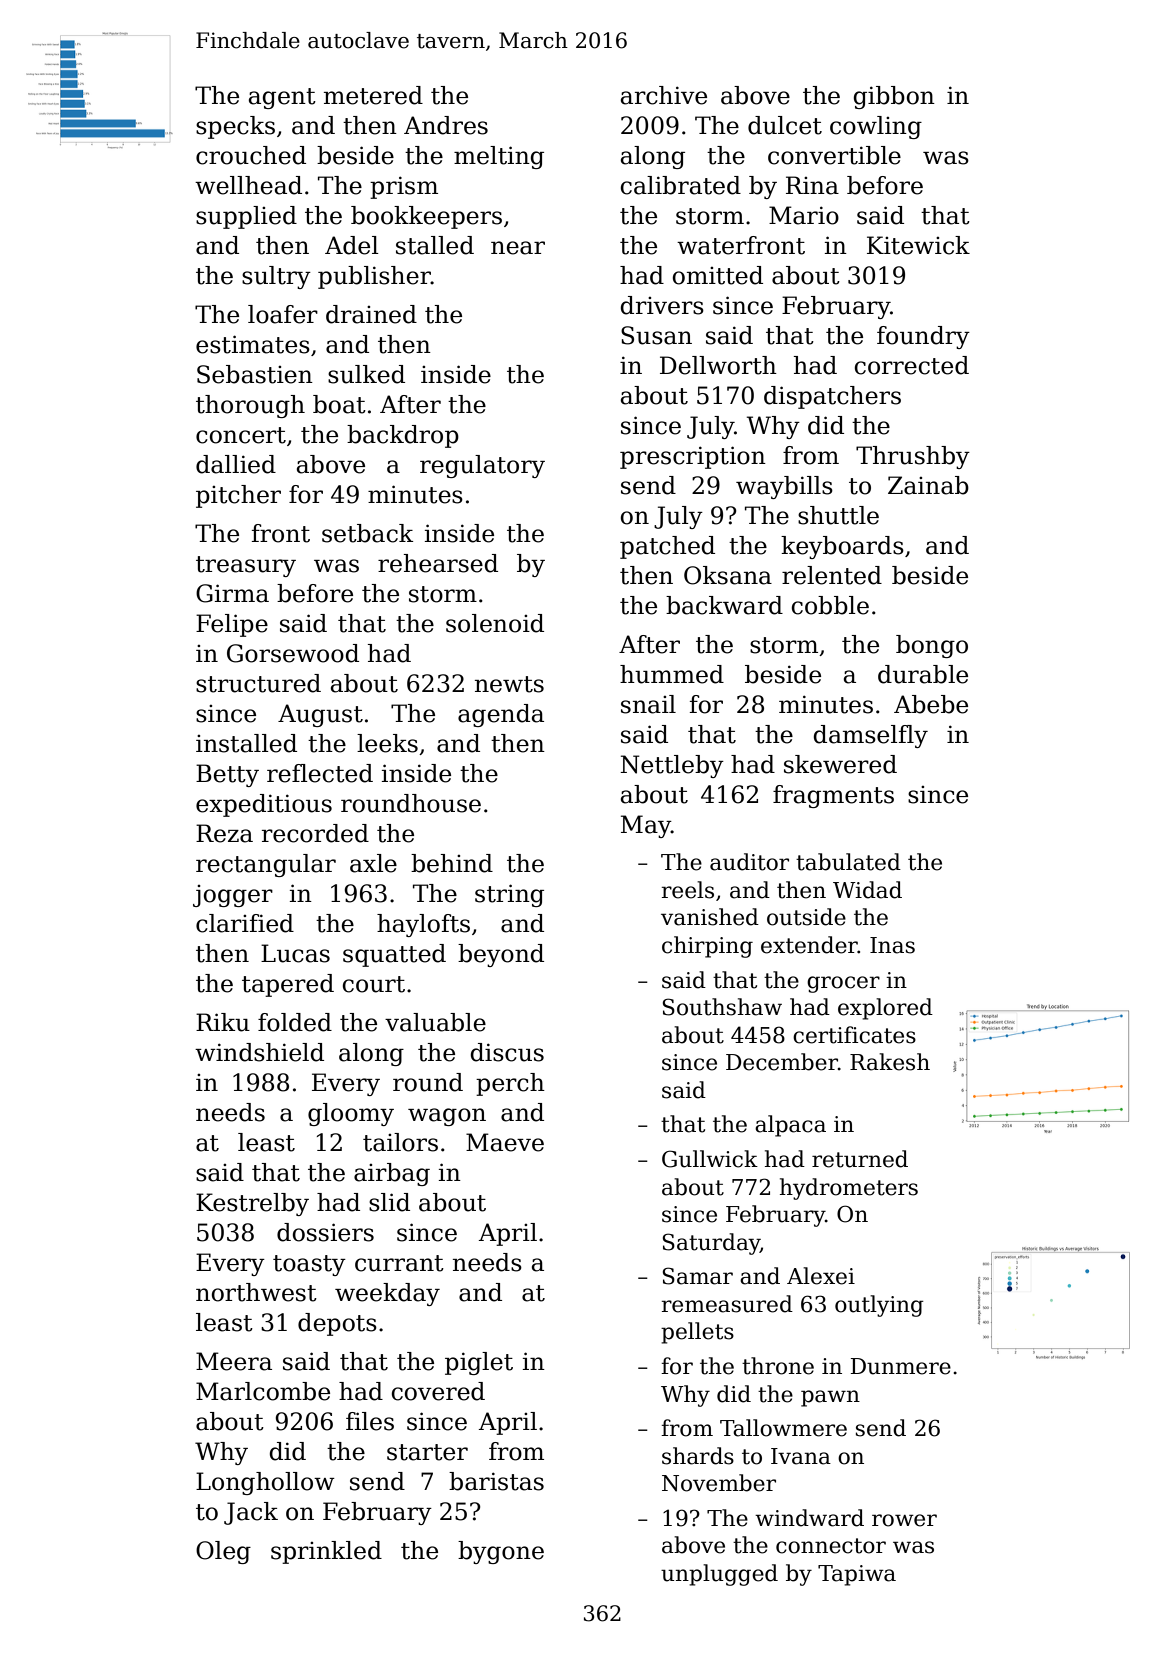 Image resolution: width=1165 pixels, height=1654 pixels. What do you see at coordinates (890, 1062) in the screenshot?
I see `Rakesh` at bounding box center [890, 1062].
